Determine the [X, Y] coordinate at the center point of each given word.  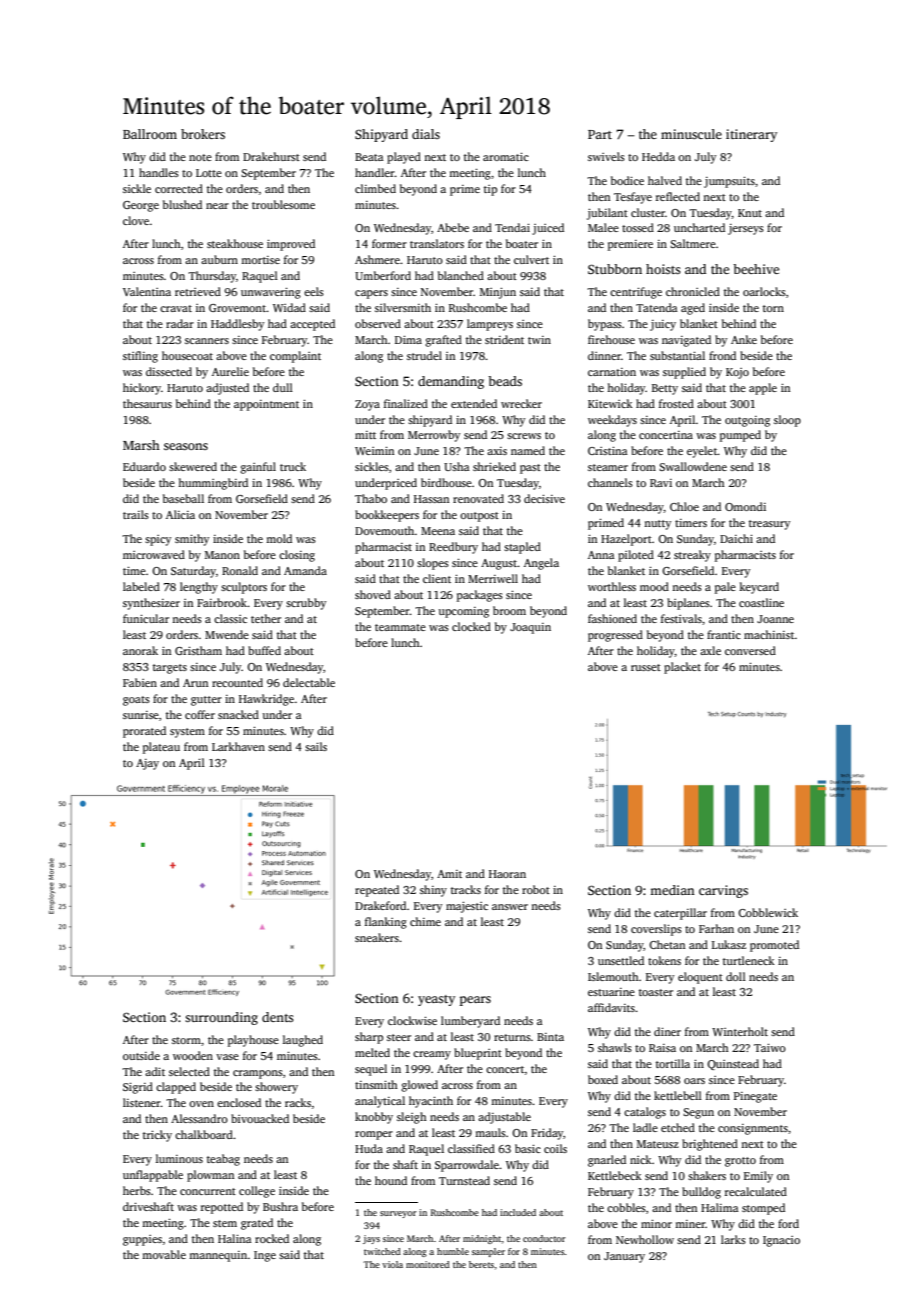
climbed [375, 188]
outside [141, 1055]
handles [159, 172]
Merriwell [493, 578]
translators [437, 243]
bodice [627, 180]
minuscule [691, 134]
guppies [142, 1240]
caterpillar [680, 914]
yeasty [436, 1000]
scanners [207, 341]
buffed [264, 650]
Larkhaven [238, 746]
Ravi [661, 483]
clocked [471, 626]
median [672, 890]
